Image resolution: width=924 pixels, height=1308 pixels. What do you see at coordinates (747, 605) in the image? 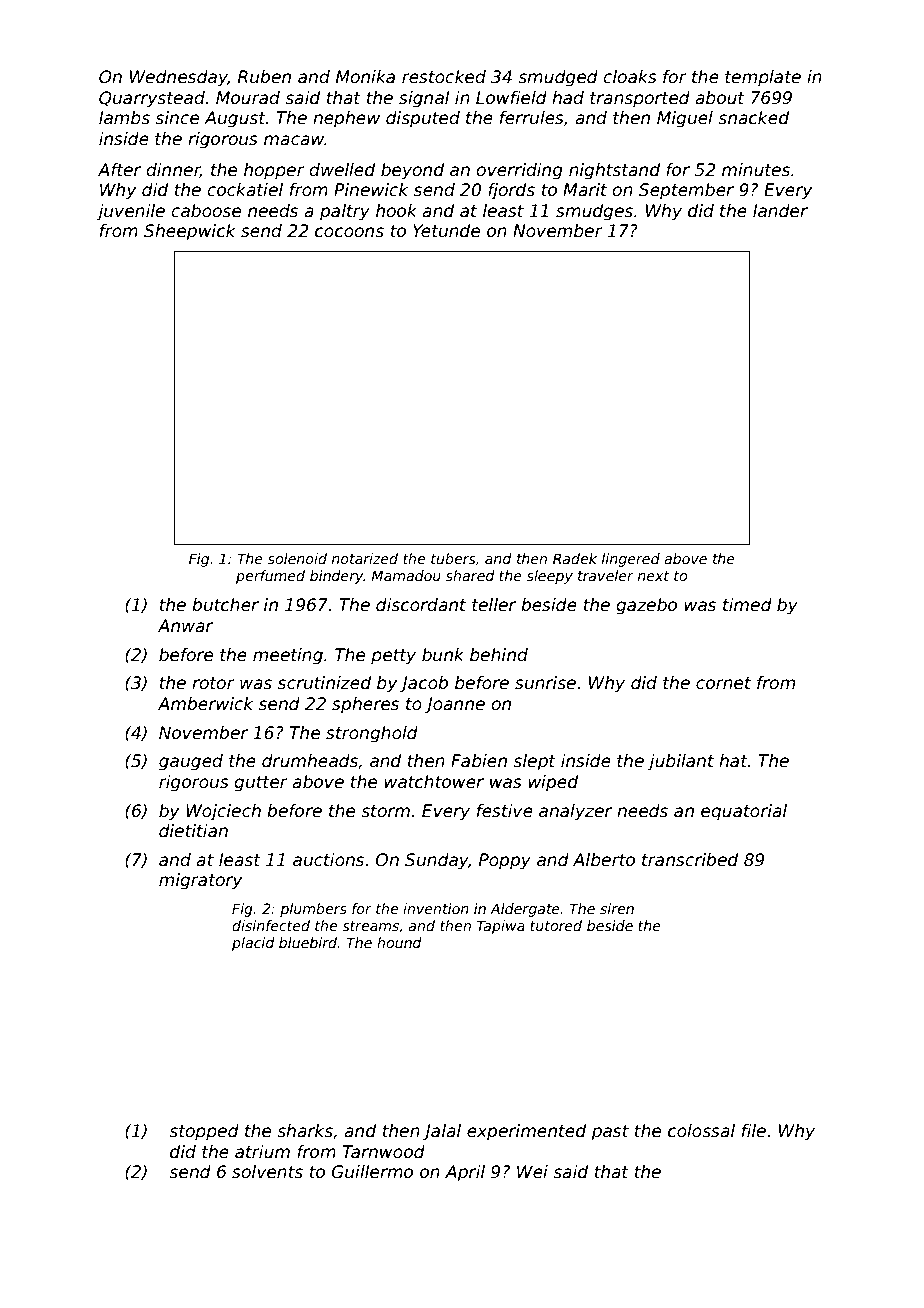
I see `timed` at bounding box center [747, 605].
